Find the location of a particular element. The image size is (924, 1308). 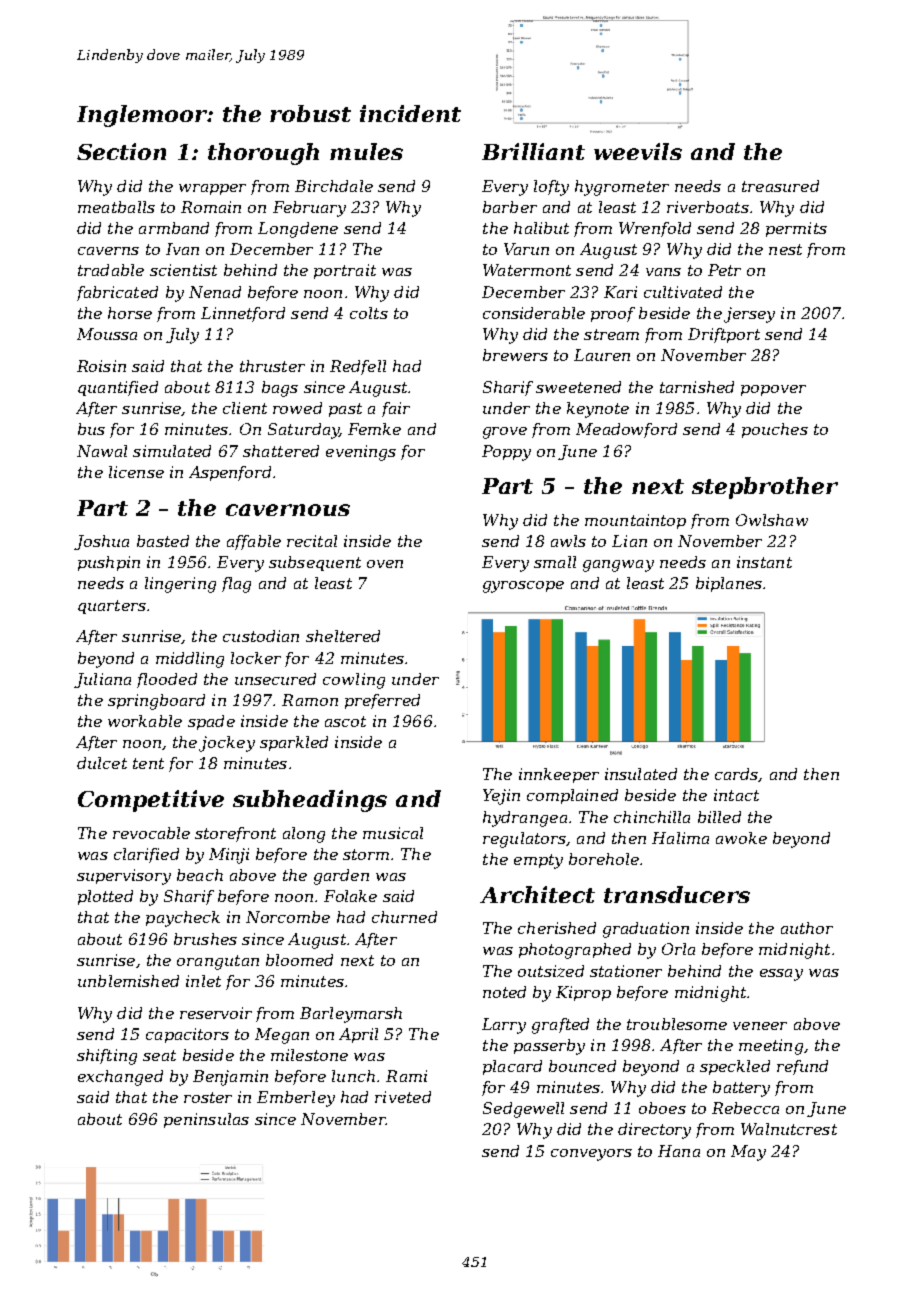

Section is located at coordinates (121, 151).
